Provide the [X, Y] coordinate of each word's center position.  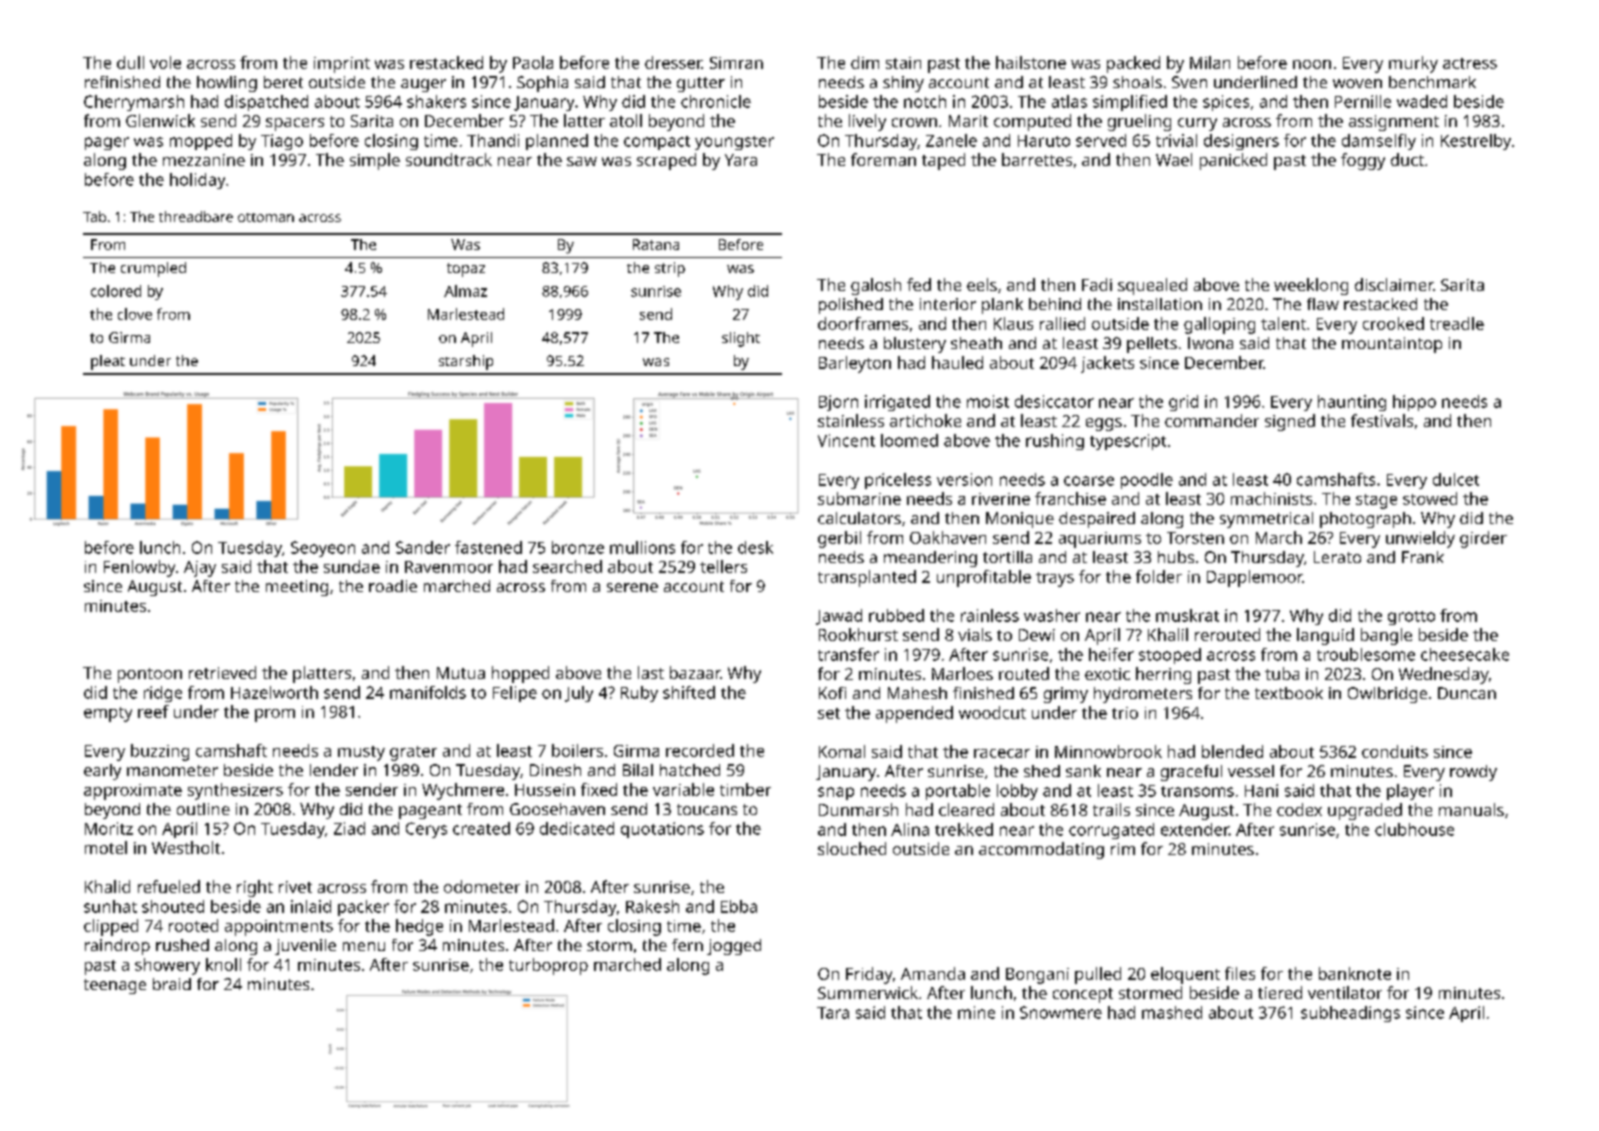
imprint [342, 65]
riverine [1001, 499]
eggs [1104, 424]
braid [172, 984]
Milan [1210, 62]
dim [865, 62]
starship [466, 362]
